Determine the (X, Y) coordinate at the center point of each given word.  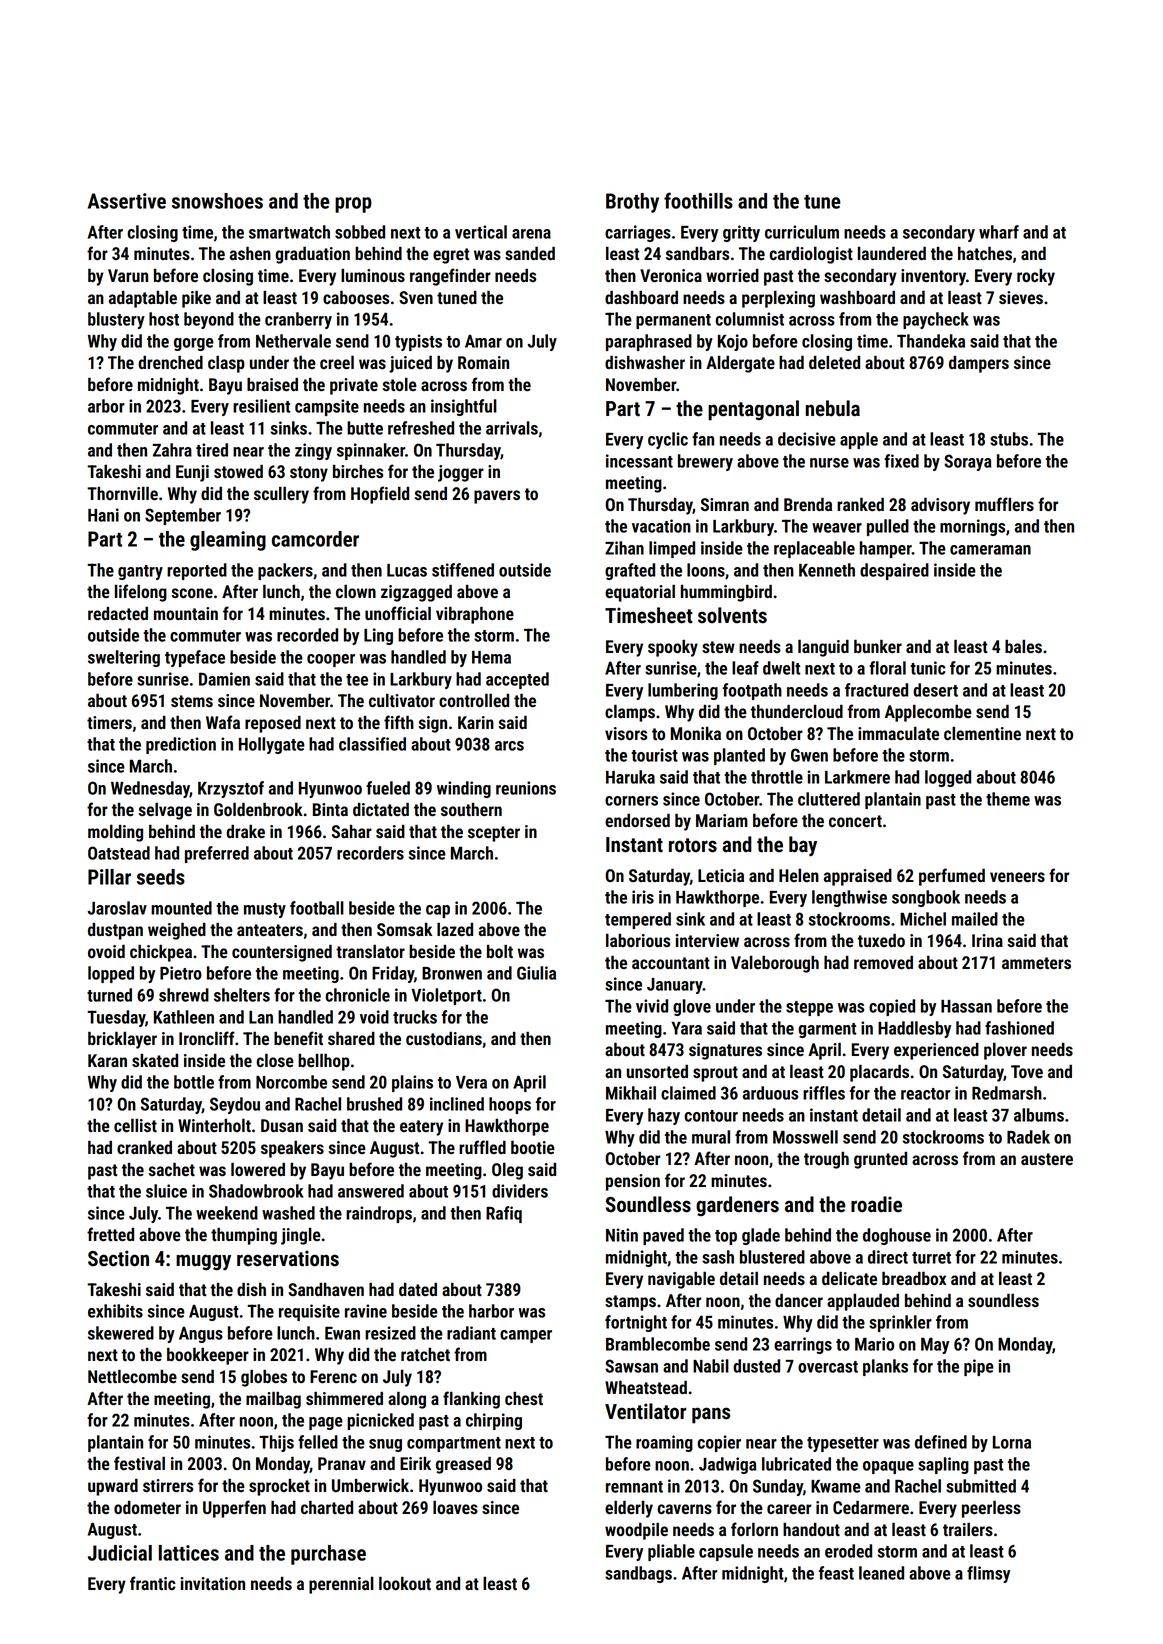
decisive (807, 439)
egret (451, 256)
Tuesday (116, 1018)
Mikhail (631, 1093)
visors (626, 733)
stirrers (168, 1485)
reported (197, 571)
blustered (772, 1257)
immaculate (898, 733)
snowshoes (217, 201)
